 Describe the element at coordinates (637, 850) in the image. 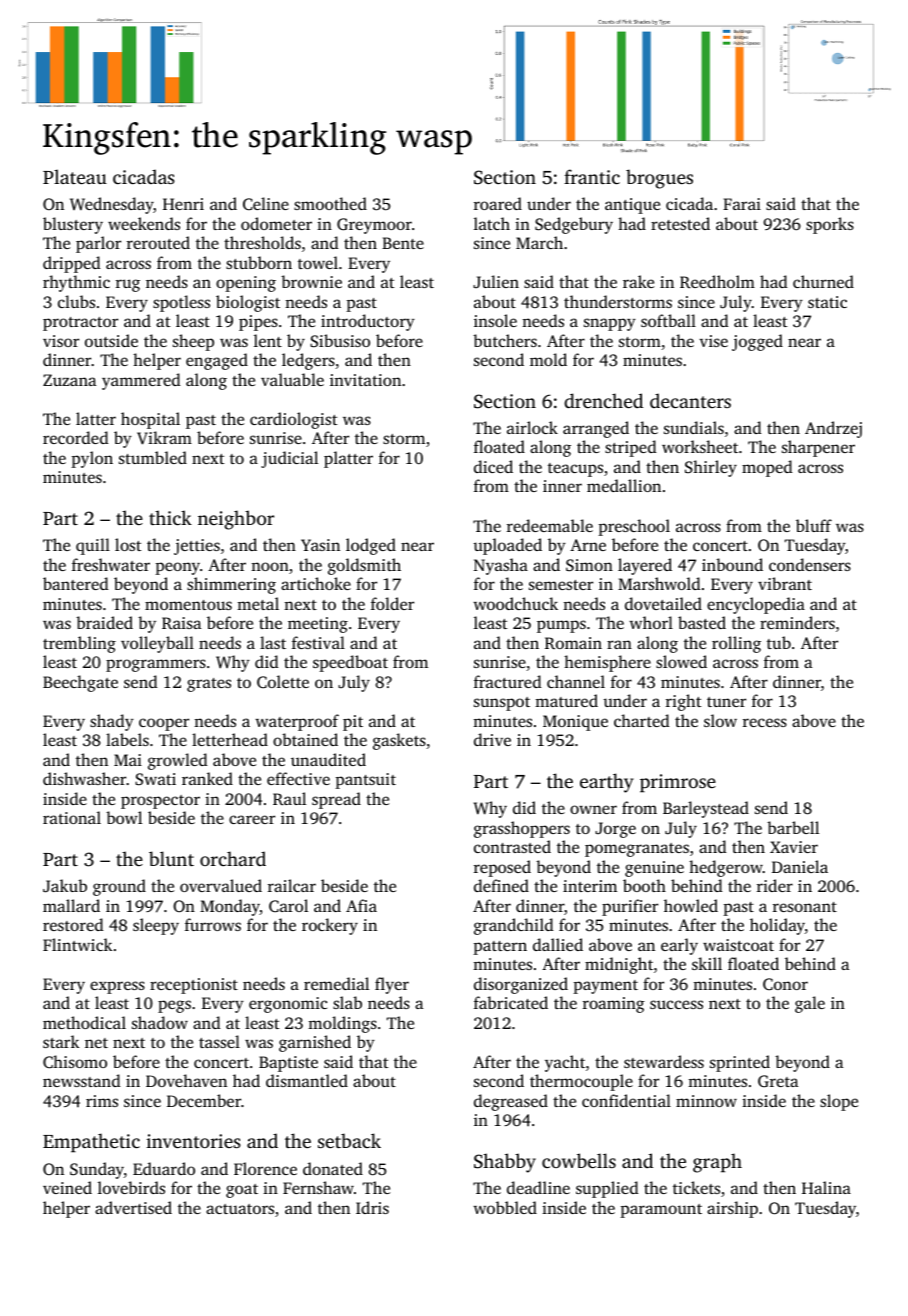

I see `pomegranates` at that location.
